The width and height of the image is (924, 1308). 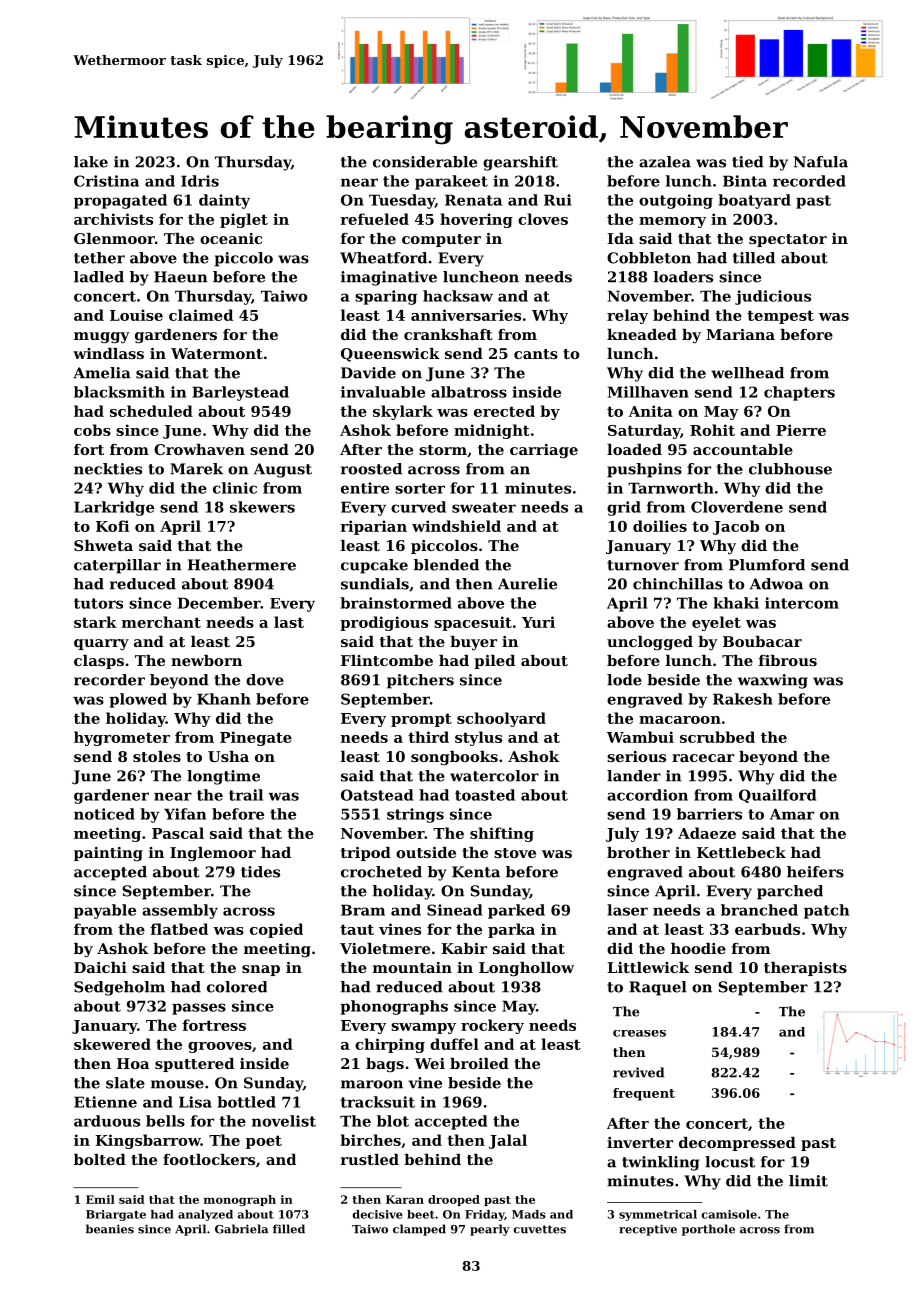 I want to click on bolted, so click(x=100, y=1159).
